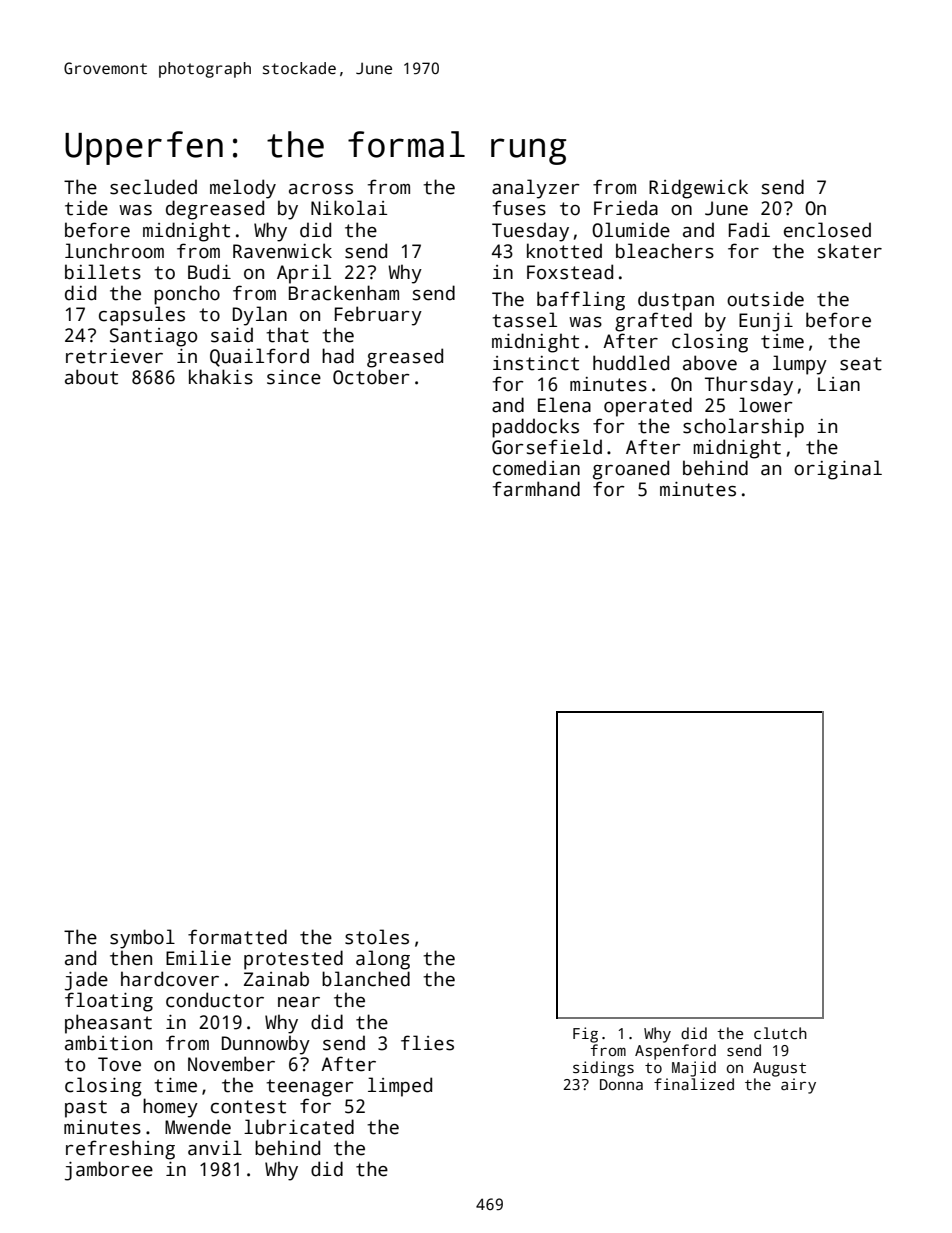 This image has width=952, height=1233. What do you see at coordinates (383, 960) in the image?
I see `along` at bounding box center [383, 960].
